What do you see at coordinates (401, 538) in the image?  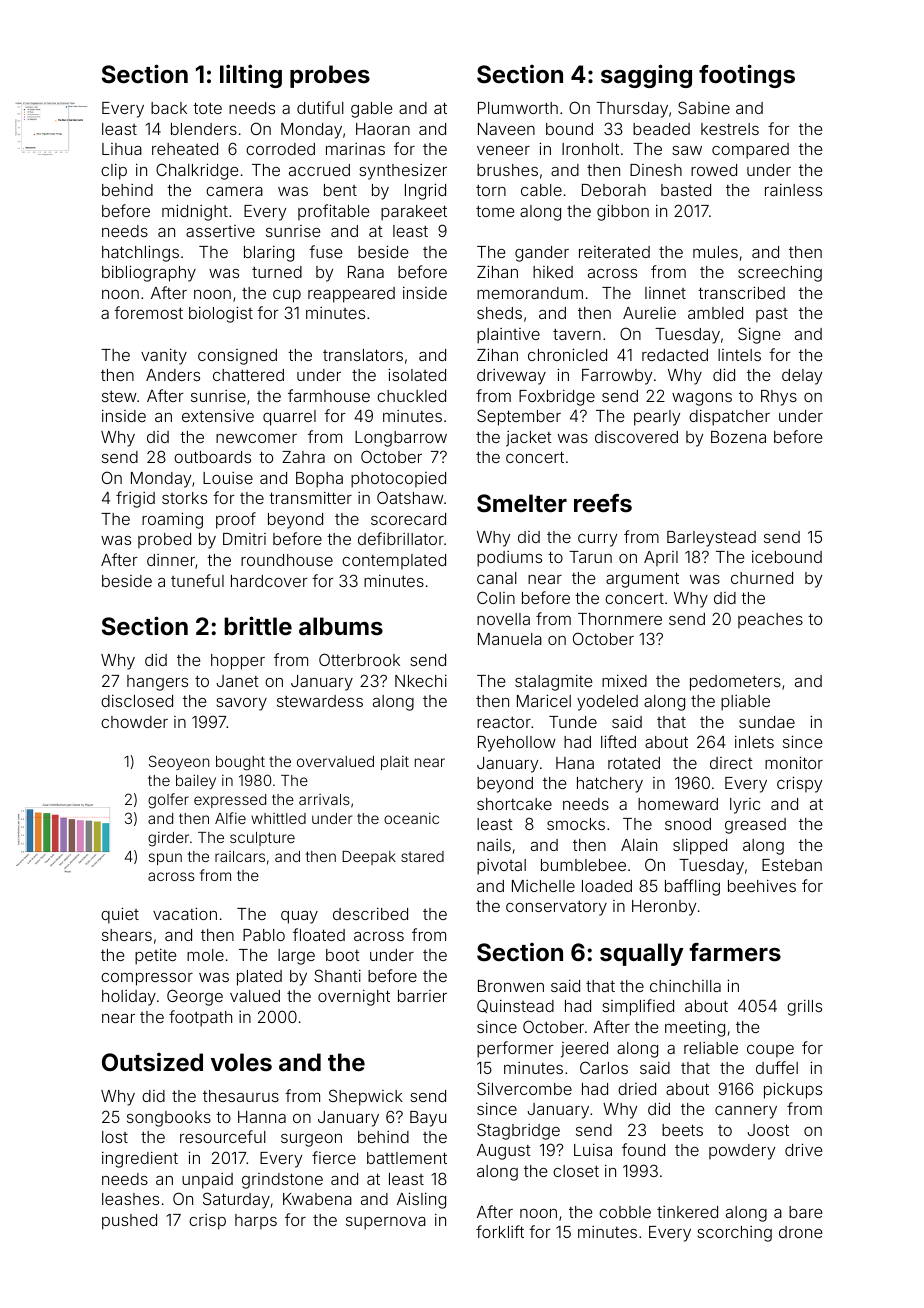 I see `defibrillator` at bounding box center [401, 538].
